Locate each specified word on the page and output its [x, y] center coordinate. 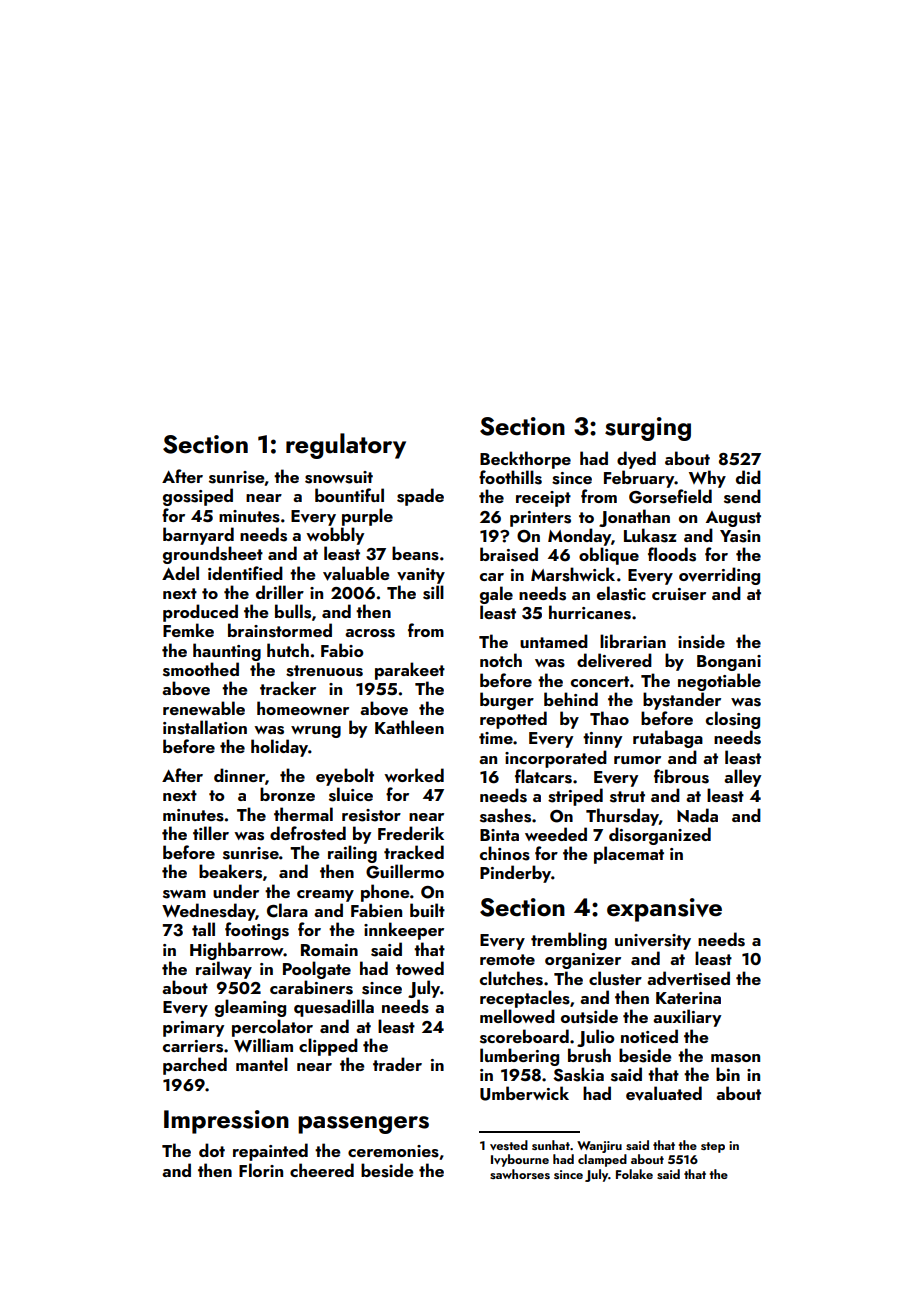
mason [735, 1058]
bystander [682, 701]
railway [224, 970]
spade [420, 497]
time [496, 738]
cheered [322, 1170]
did [748, 477]
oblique [609, 556]
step [713, 1147]
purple [367, 517]
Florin [261, 1170]
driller [280, 592]
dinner [239, 775]
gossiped [198, 497]
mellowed [517, 1016]
